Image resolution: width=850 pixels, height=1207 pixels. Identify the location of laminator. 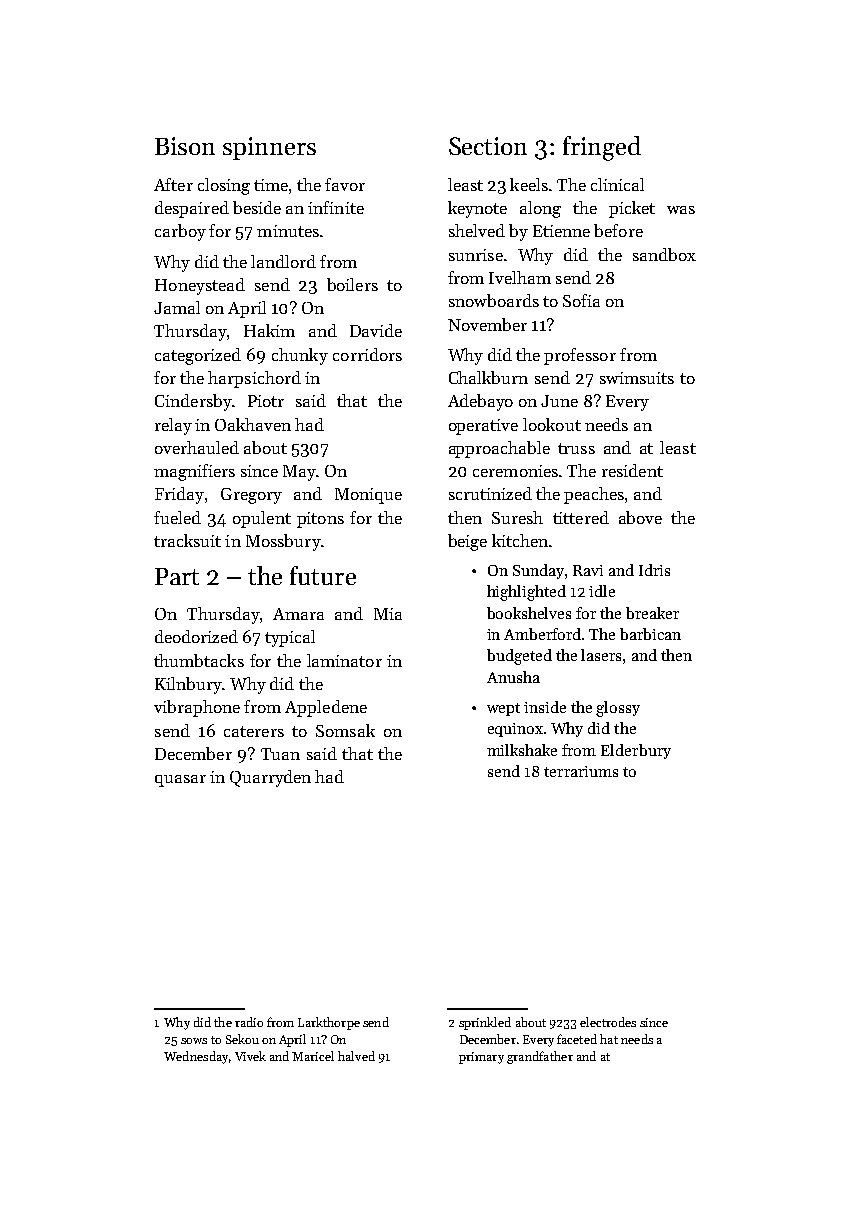
(344, 660).
